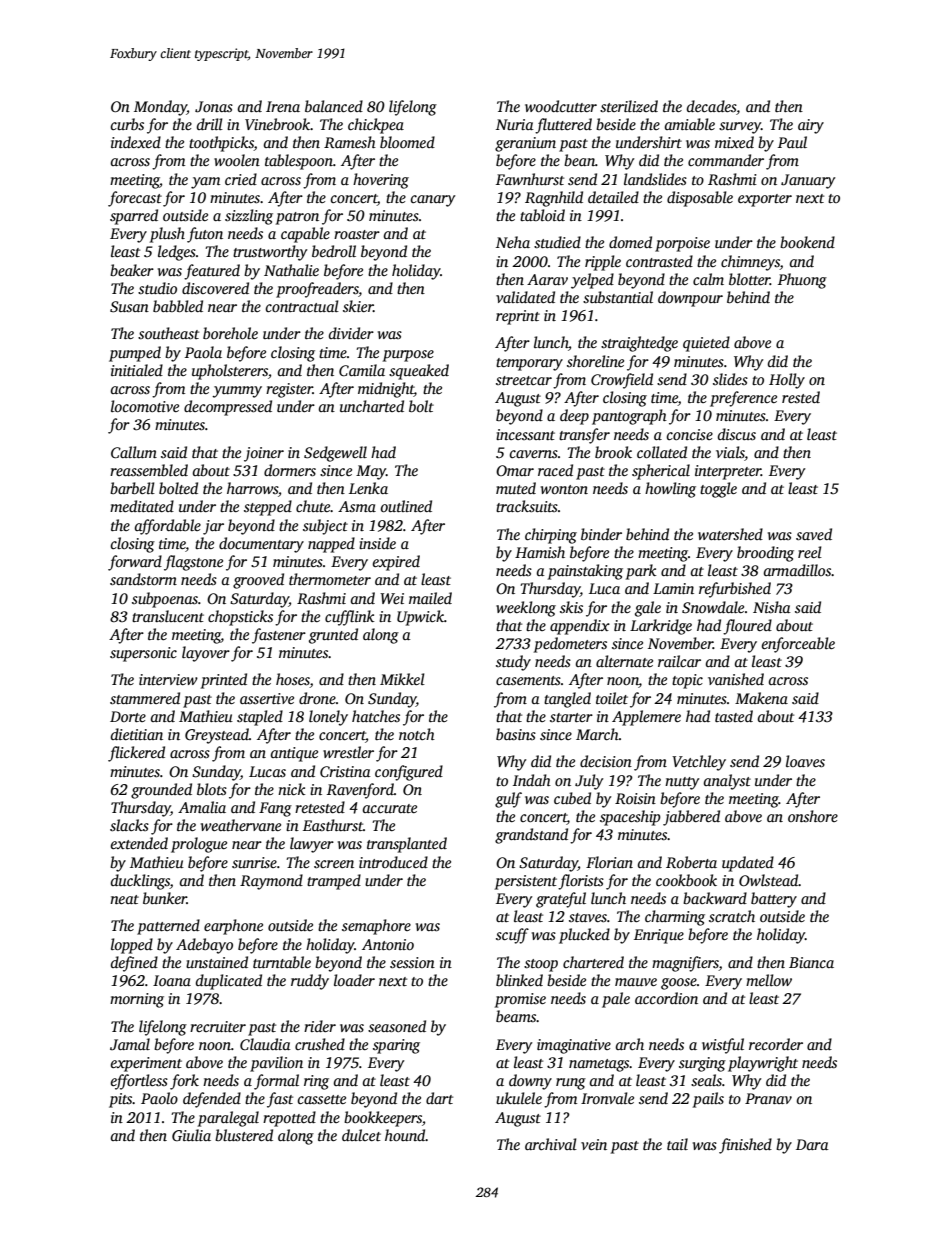 The width and height of the image is (952, 1233). Describe the element at coordinates (530, 1082) in the image. I see `downy` at that location.
